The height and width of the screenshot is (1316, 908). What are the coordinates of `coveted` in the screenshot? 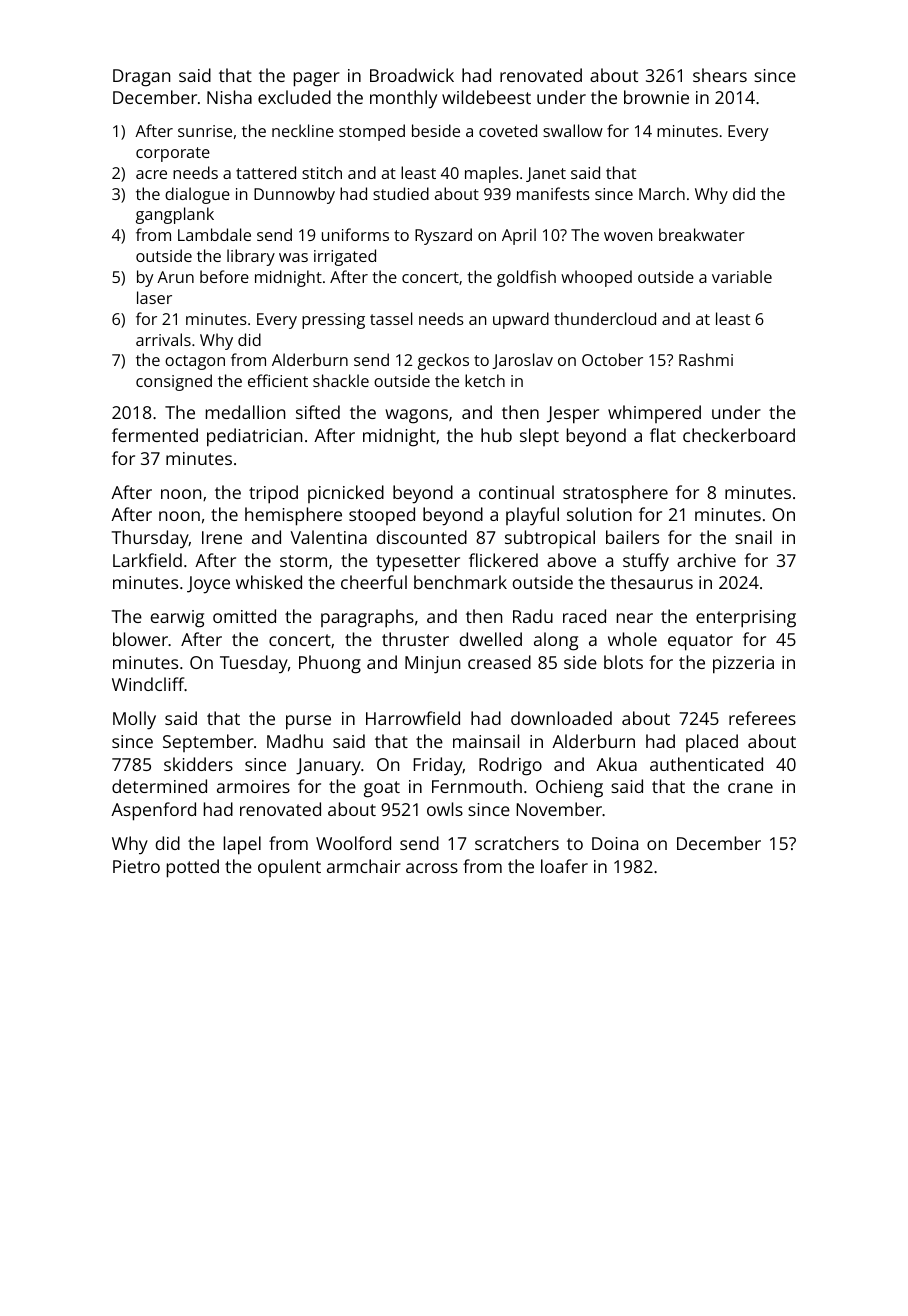 It's located at (508, 130).
